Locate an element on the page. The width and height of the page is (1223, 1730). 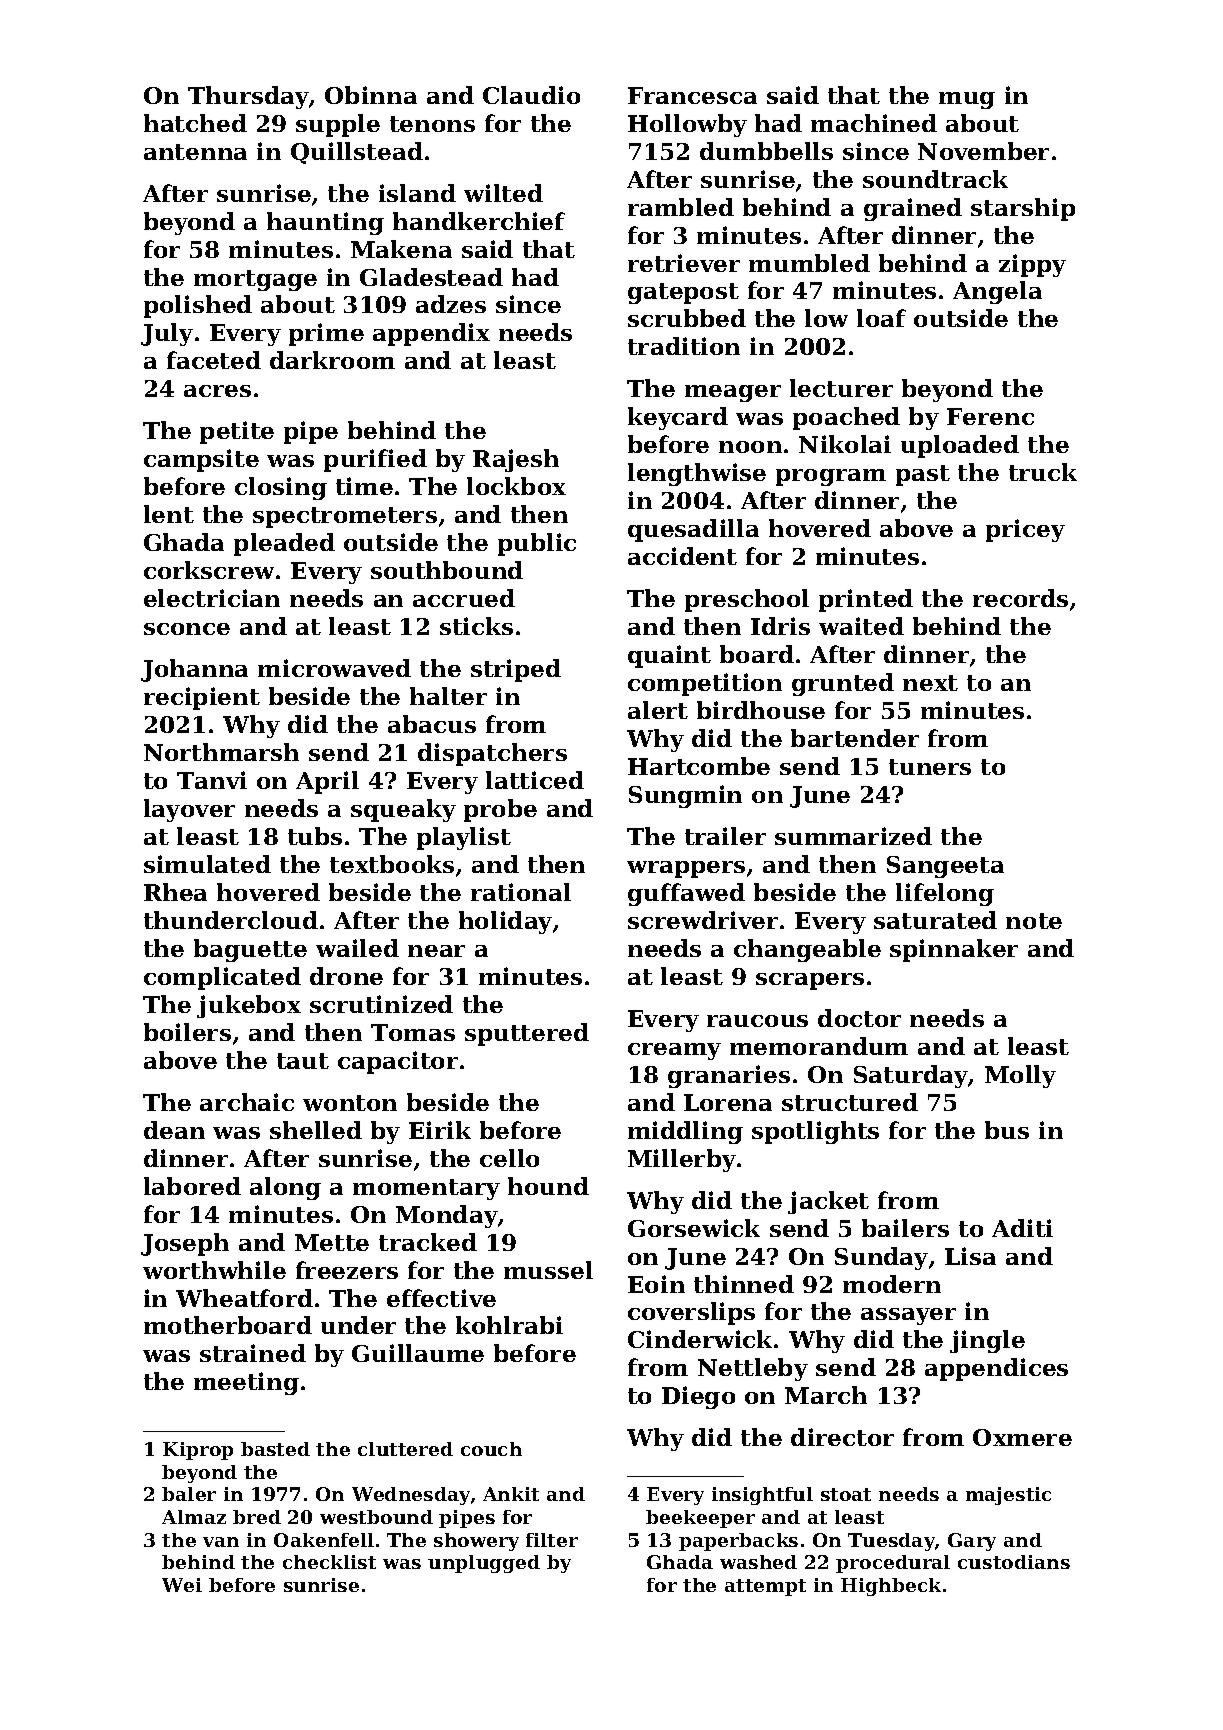
zippy is located at coordinates (1032, 265).
